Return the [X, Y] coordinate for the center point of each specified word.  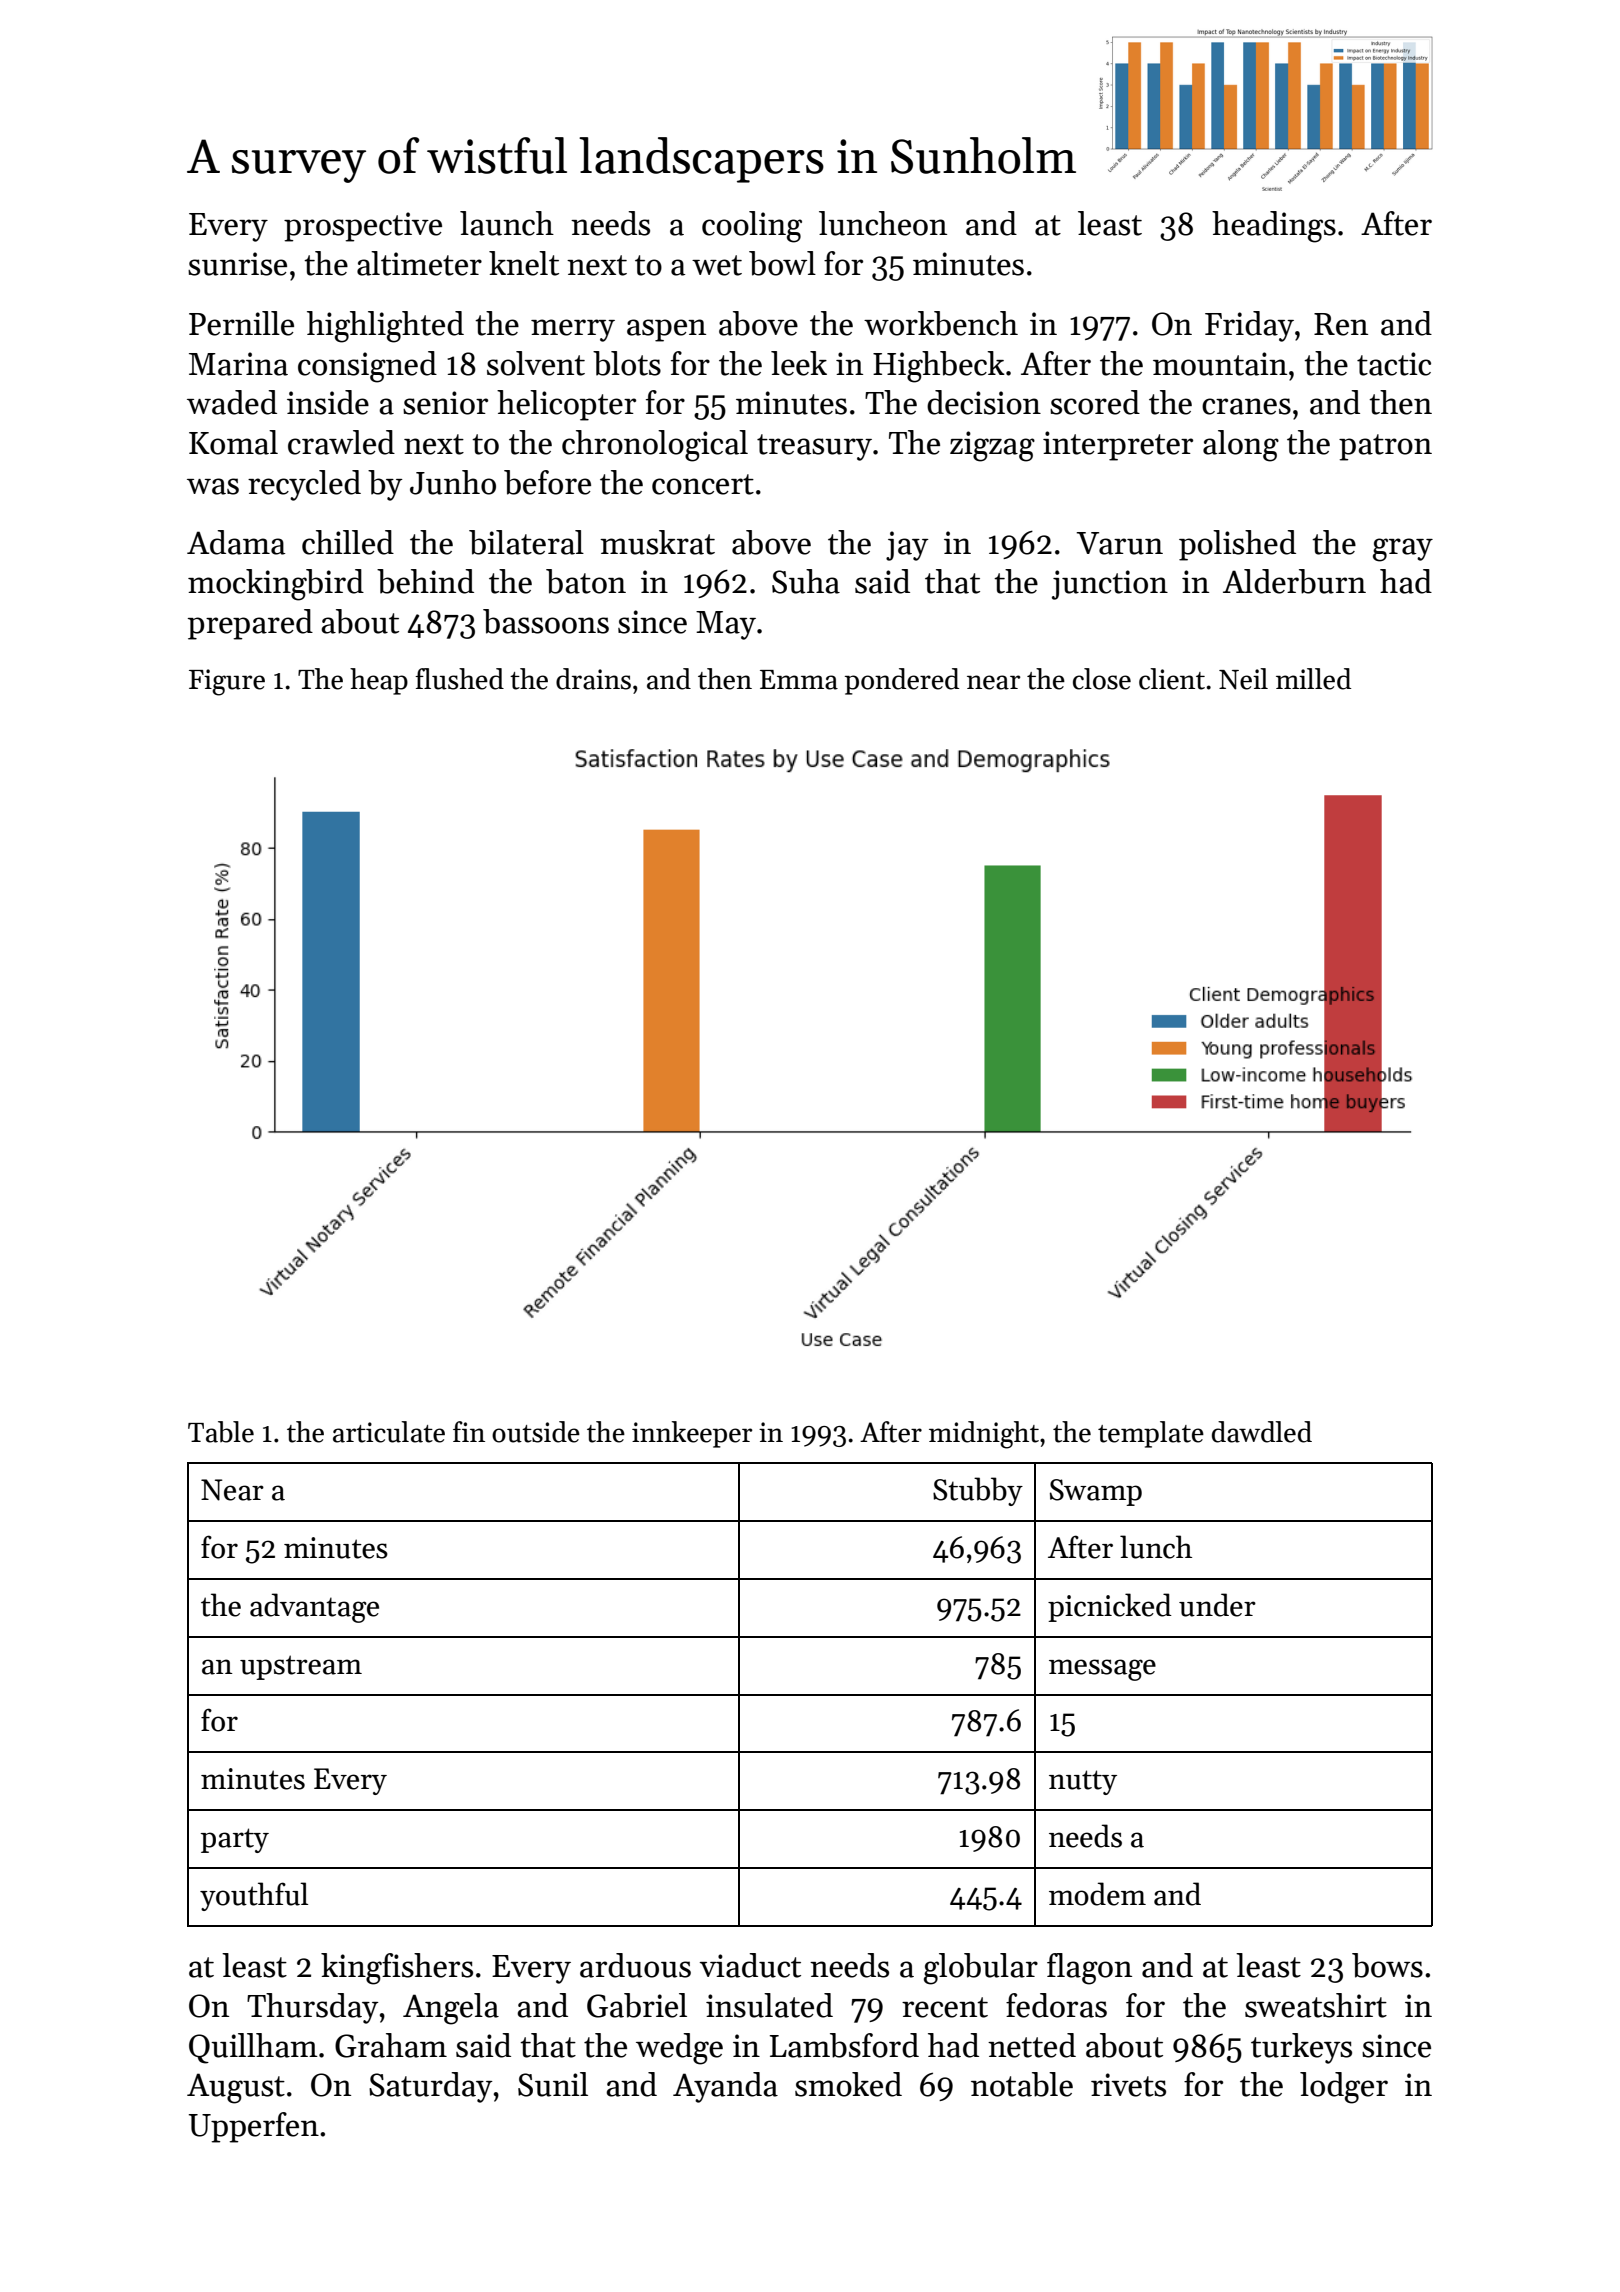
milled [1313, 679]
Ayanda [725, 2087]
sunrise [237, 264]
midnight [984, 1435]
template [1151, 1434]
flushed [459, 679]
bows [1387, 1965]
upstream [301, 1667]
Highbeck [939, 367]
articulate [389, 1432]
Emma [799, 680]
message [1102, 1670]
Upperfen [254, 2127]
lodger [1344, 2088]
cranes [1246, 406]
